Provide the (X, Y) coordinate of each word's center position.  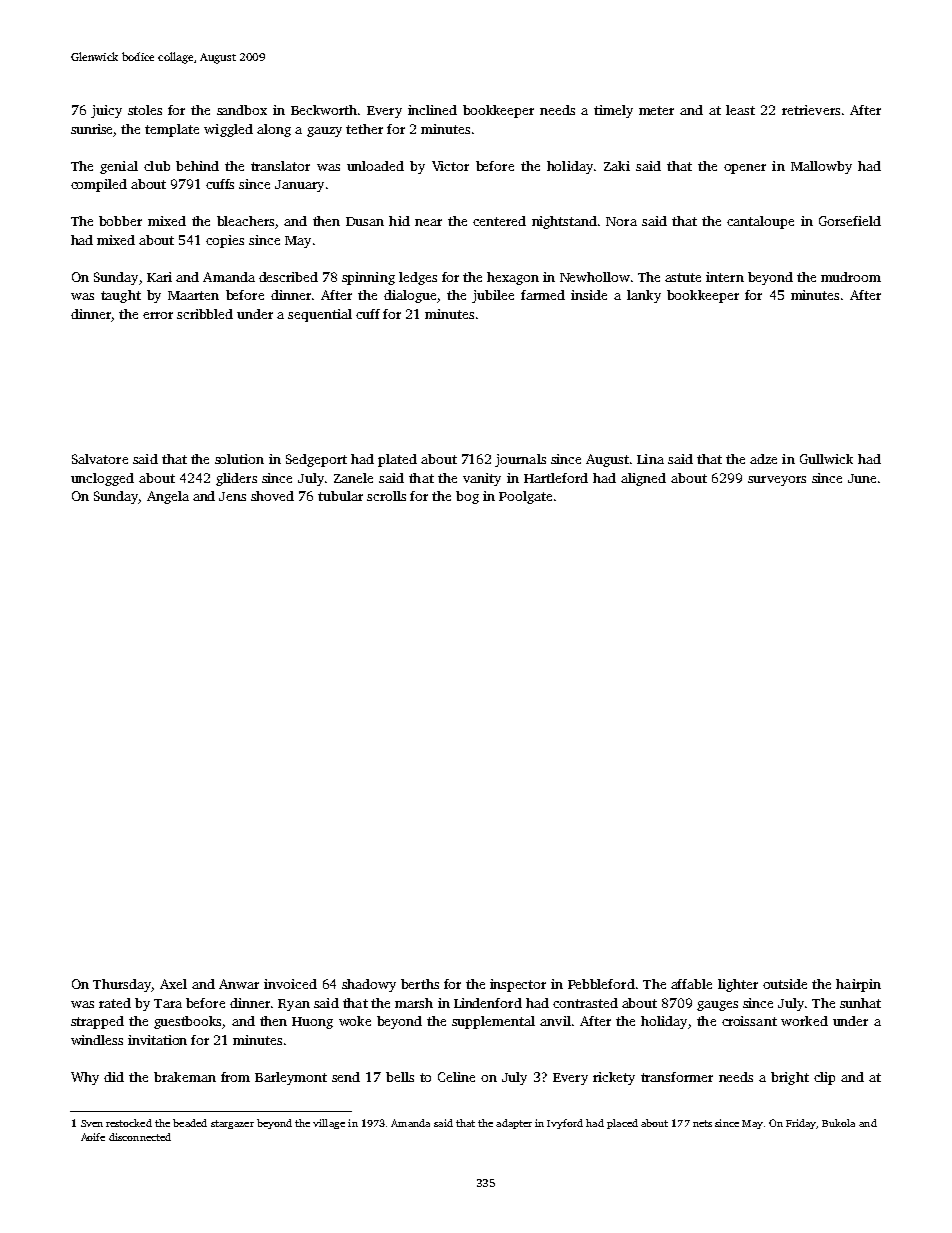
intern (725, 277)
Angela (168, 497)
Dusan (365, 221)
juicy (106, 111)
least (740, 110)
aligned (643, 479)
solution (239, 459)
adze (763, 459)
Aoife (93, 1137)
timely (613, 111)
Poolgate (525, 497)
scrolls (386, 496)
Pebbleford (601, 984)
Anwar (239, 984)
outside (785, 984)
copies (225, 241)
